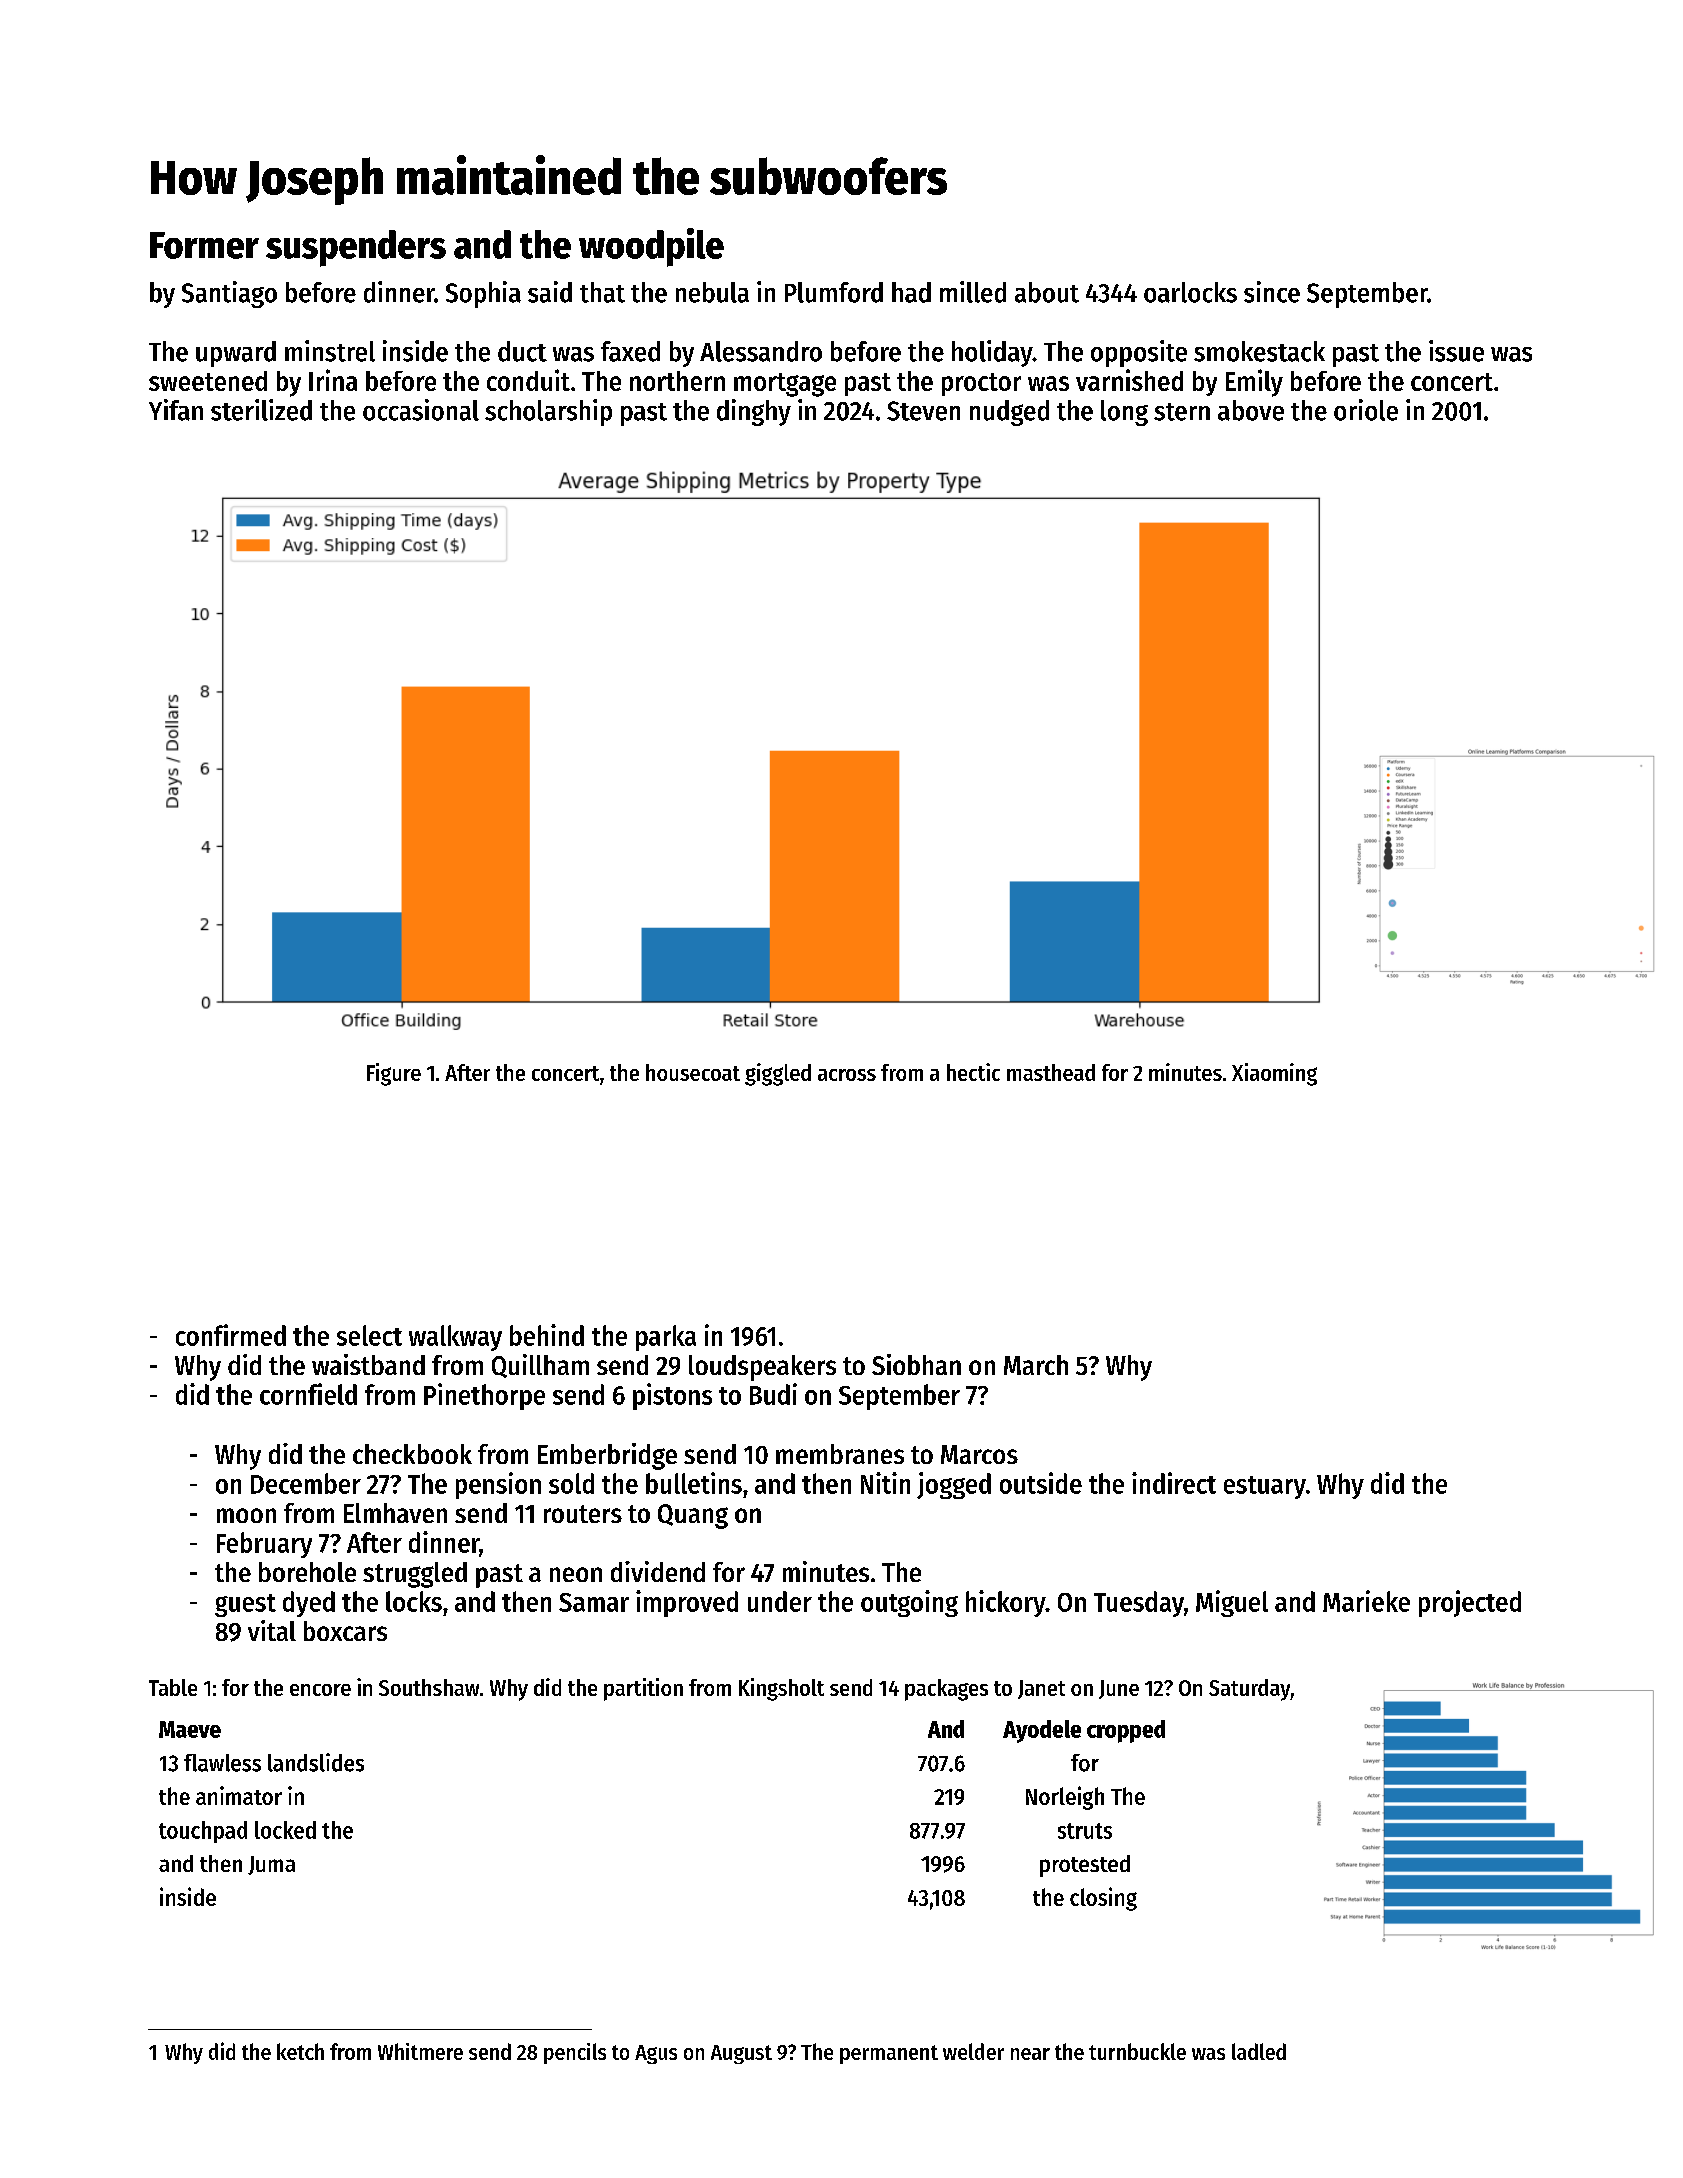 This document has width=1683, height=2178. Describe the element at coordinates (1274, 1074) in the document. I see `Xiaoming` at that location.
